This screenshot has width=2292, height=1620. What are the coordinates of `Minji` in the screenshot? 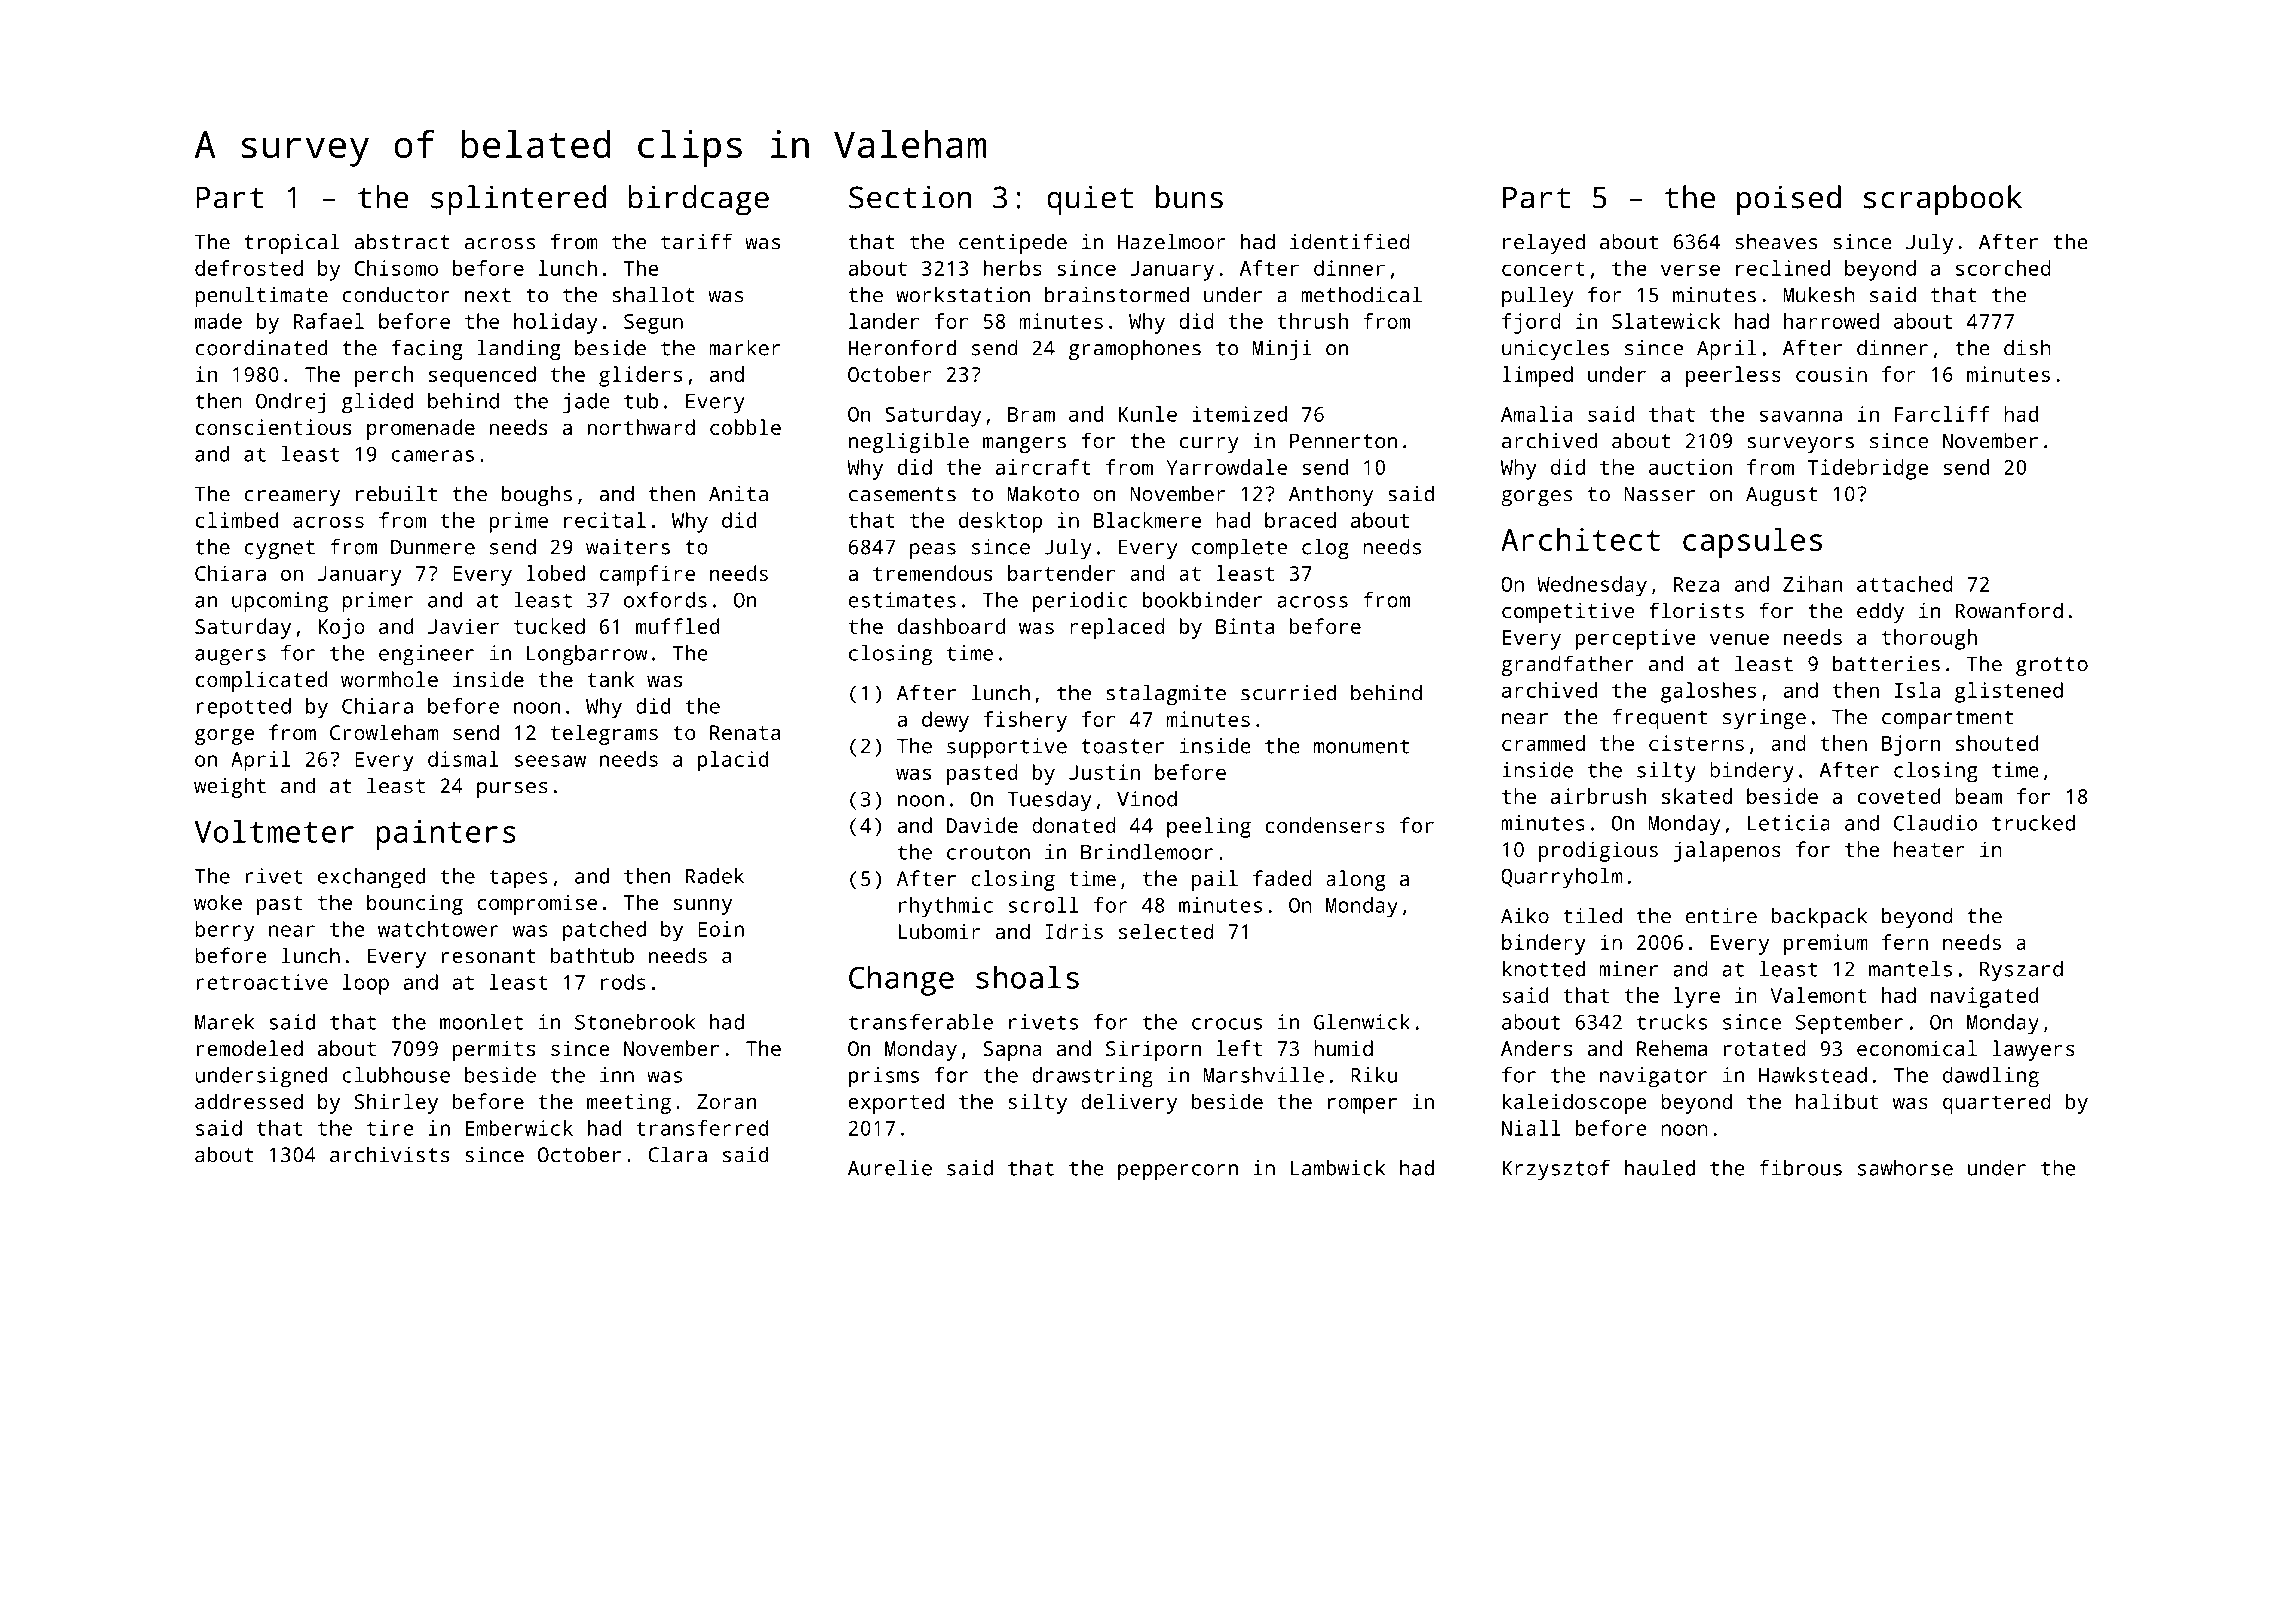 It's located at (1282, 350).
